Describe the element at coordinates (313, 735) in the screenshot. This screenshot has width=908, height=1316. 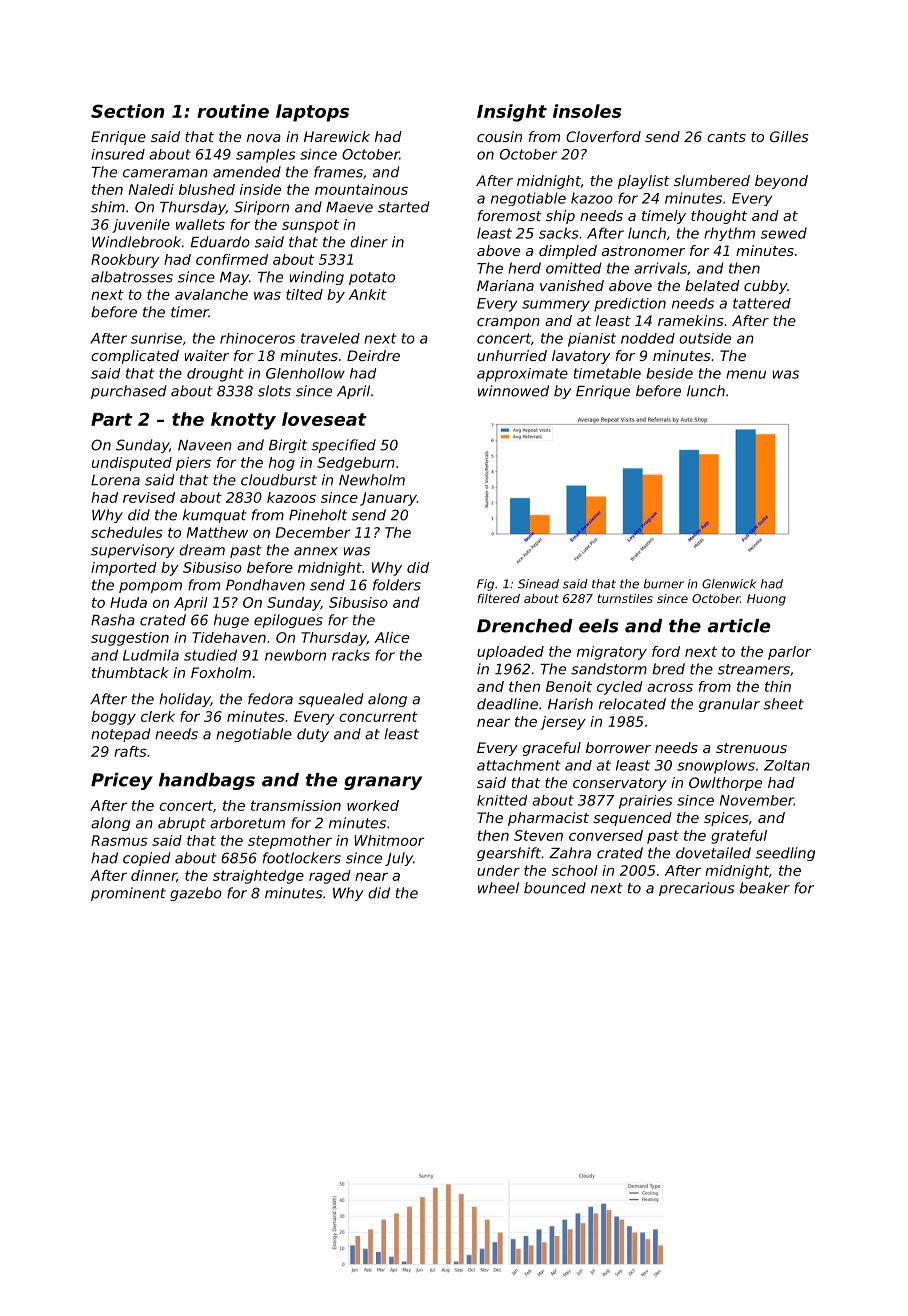
I see `duty` at that location.
